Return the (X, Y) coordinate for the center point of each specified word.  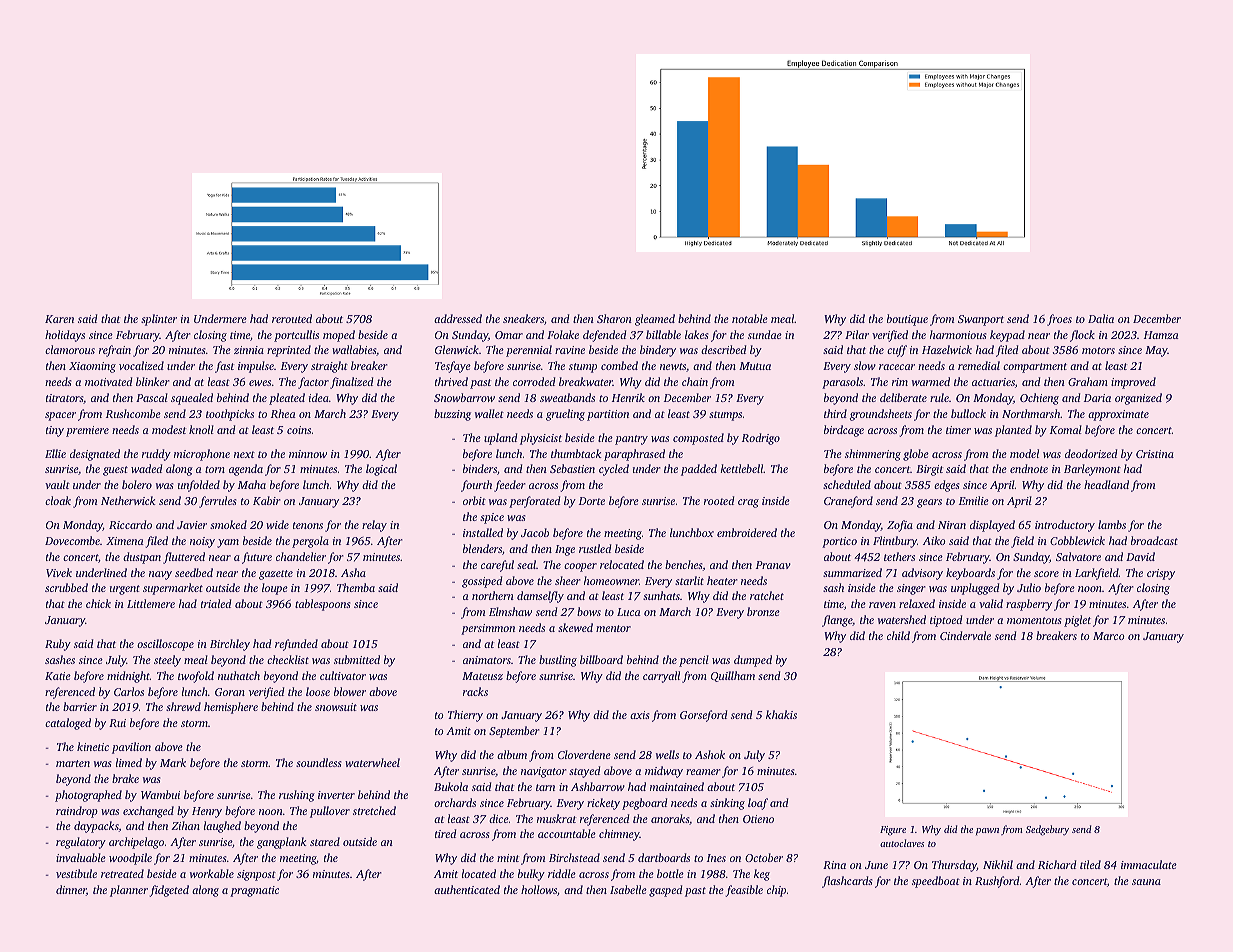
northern (493, 595)
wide (277, 524)
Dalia (1101, 318)
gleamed (655, 320)
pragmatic (254, 891)
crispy (1161, 574)
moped (339, 336)
